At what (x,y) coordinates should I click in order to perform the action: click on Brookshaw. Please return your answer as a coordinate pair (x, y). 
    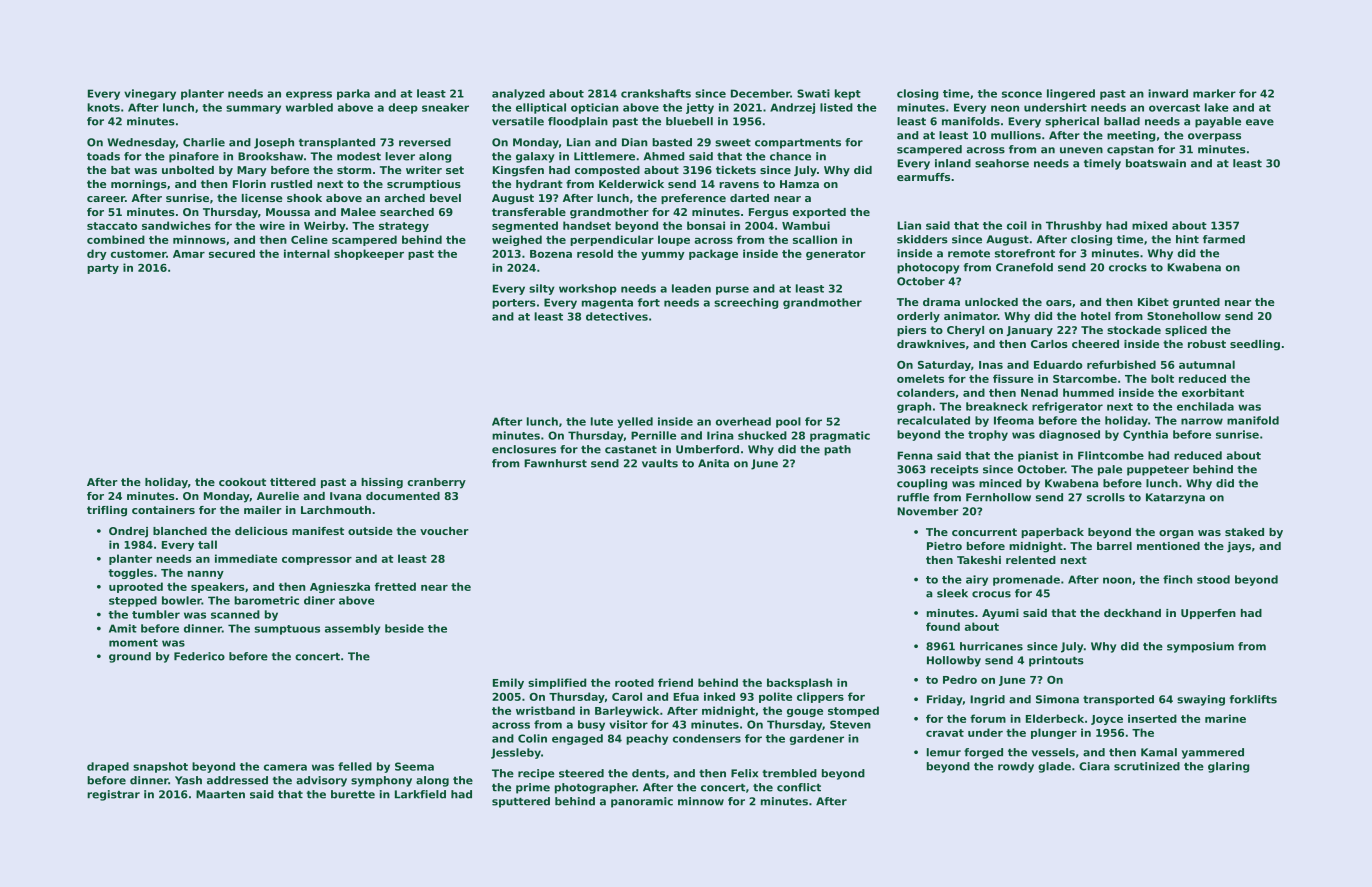
    Looking at the image, I should click on (270, 156).
